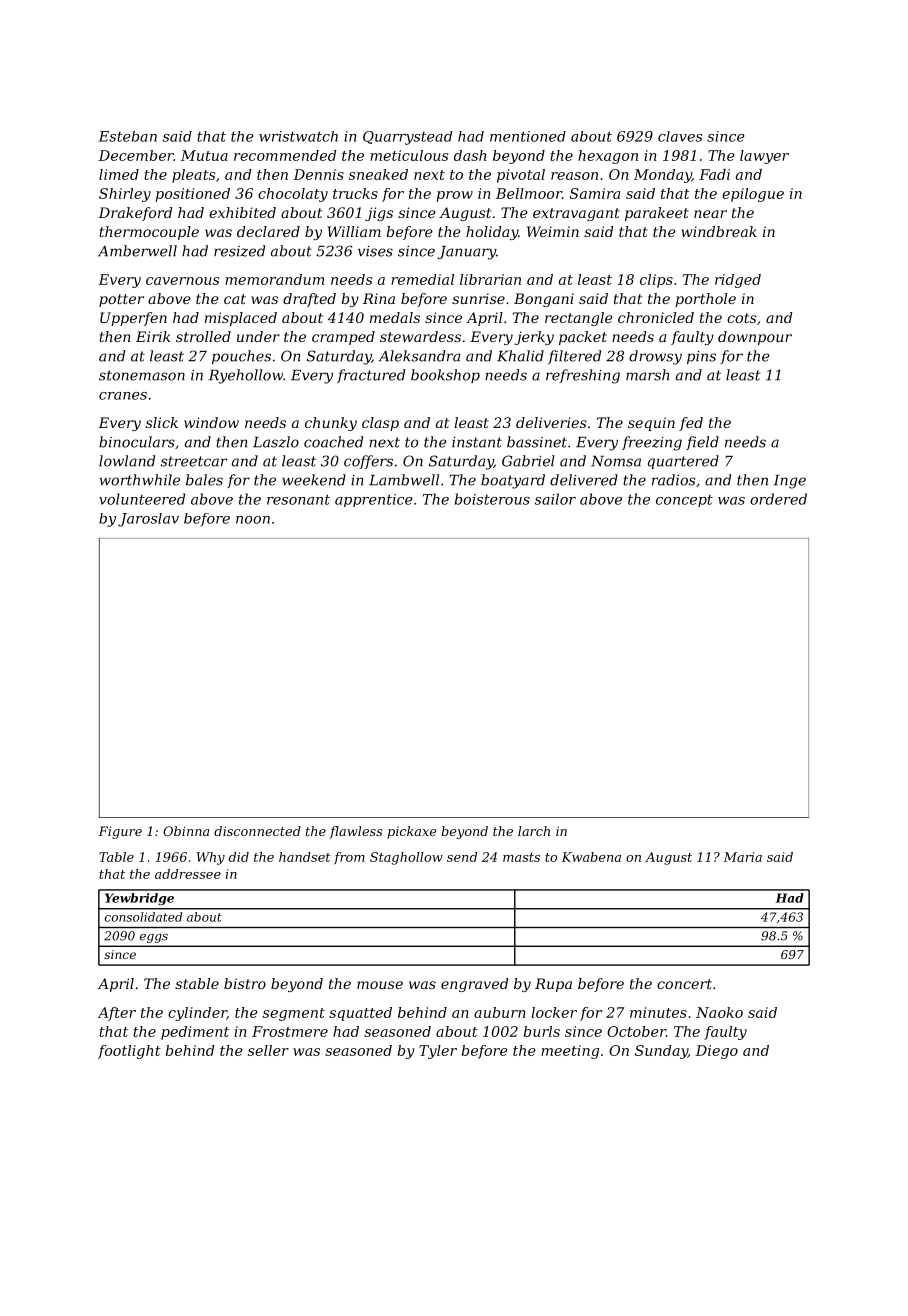 The image size is (908, 1316). Describe the element at coordinates (409, 155) in the screenshot. I see `meticulous` at that location.
